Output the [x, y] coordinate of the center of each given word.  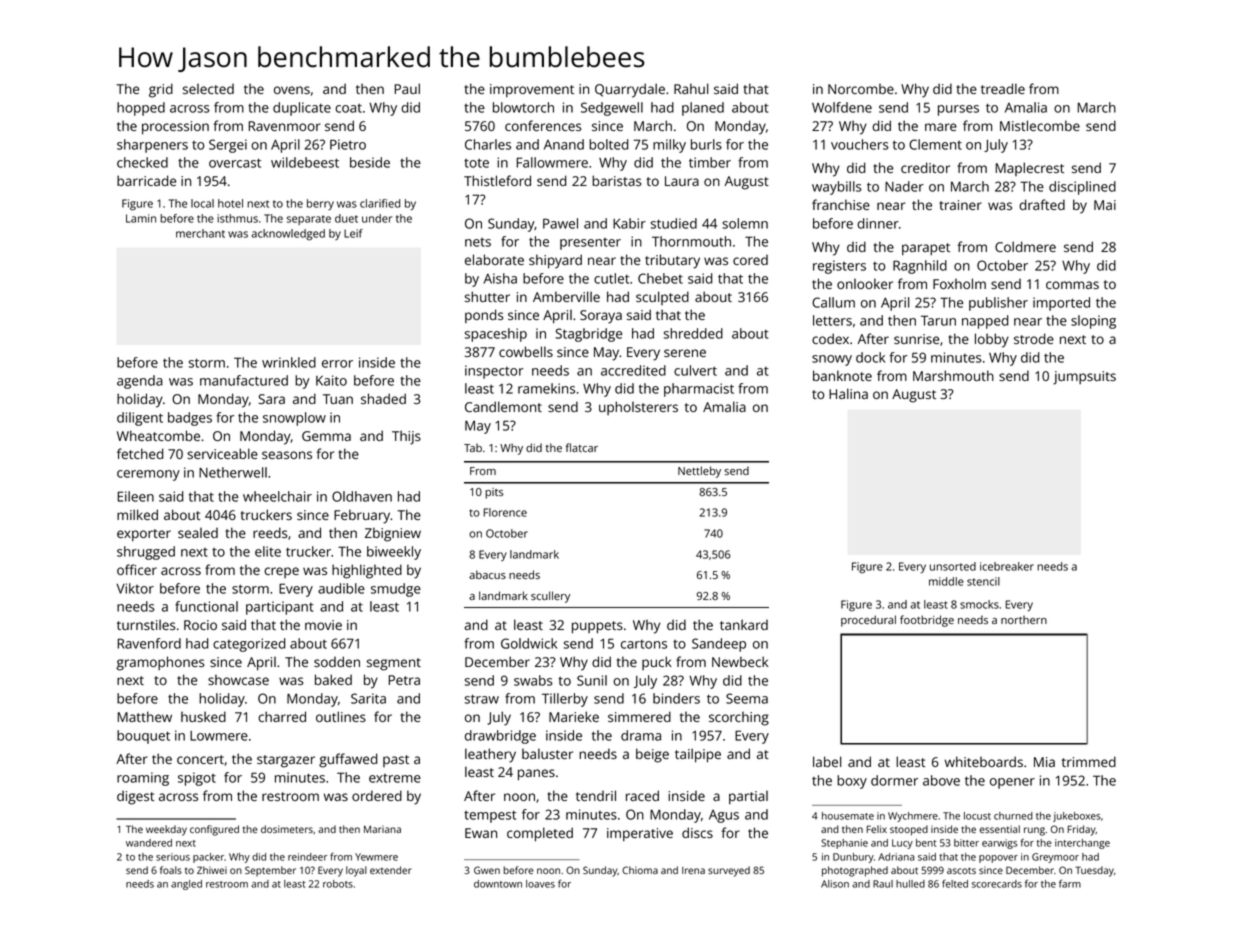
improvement [532, 90]
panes [536, 775]
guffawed [348, 760]
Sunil [592, 680]
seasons [287, 455]
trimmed [1089, 761]
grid [161, 90]
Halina [848, 393]
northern [1024, 619]
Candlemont [503, 406]
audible [341, 588]
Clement [935, 144]
